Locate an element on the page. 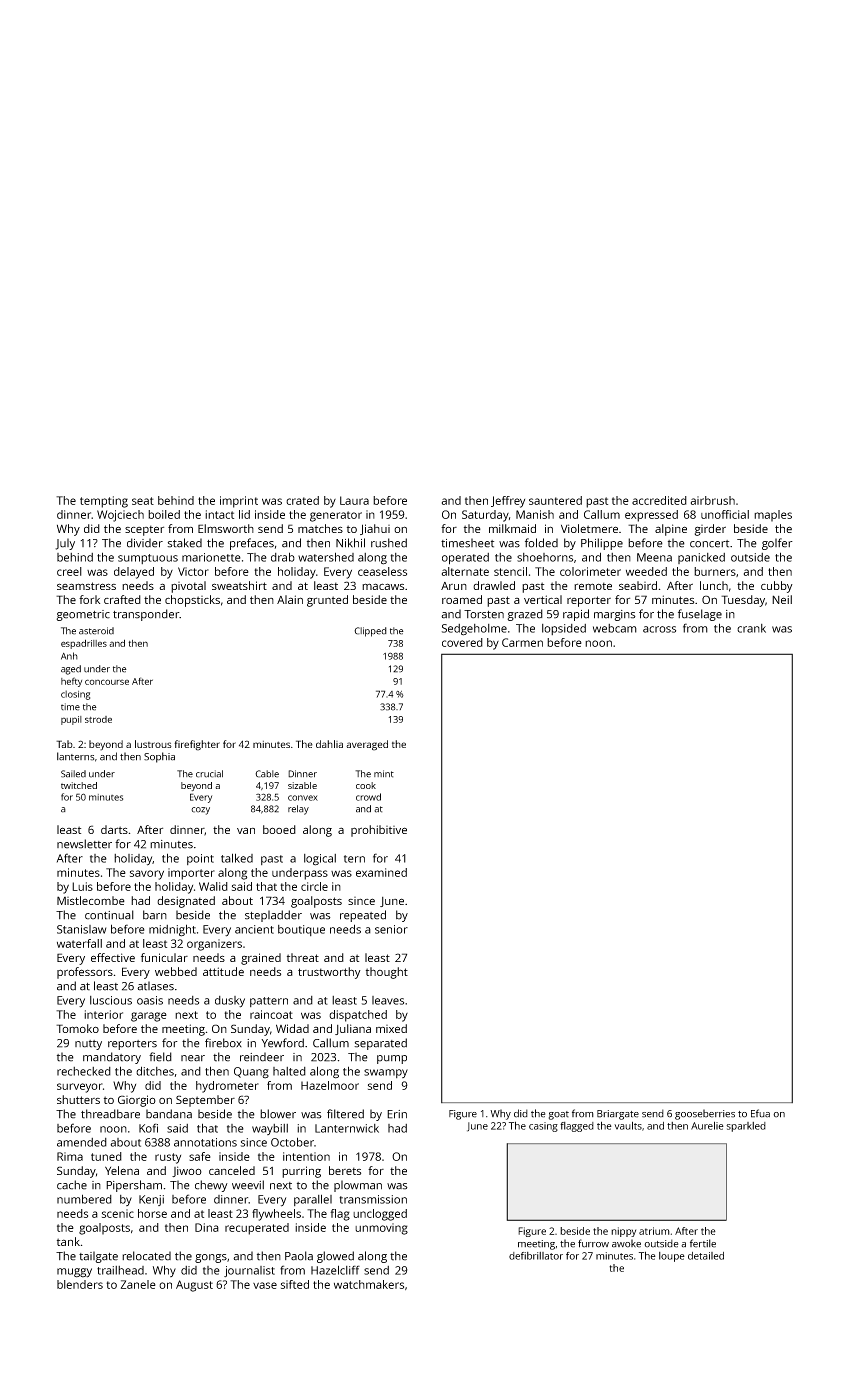 This page has width=849, height=1400. gooseberries is located at coordinates (705, 1114).
